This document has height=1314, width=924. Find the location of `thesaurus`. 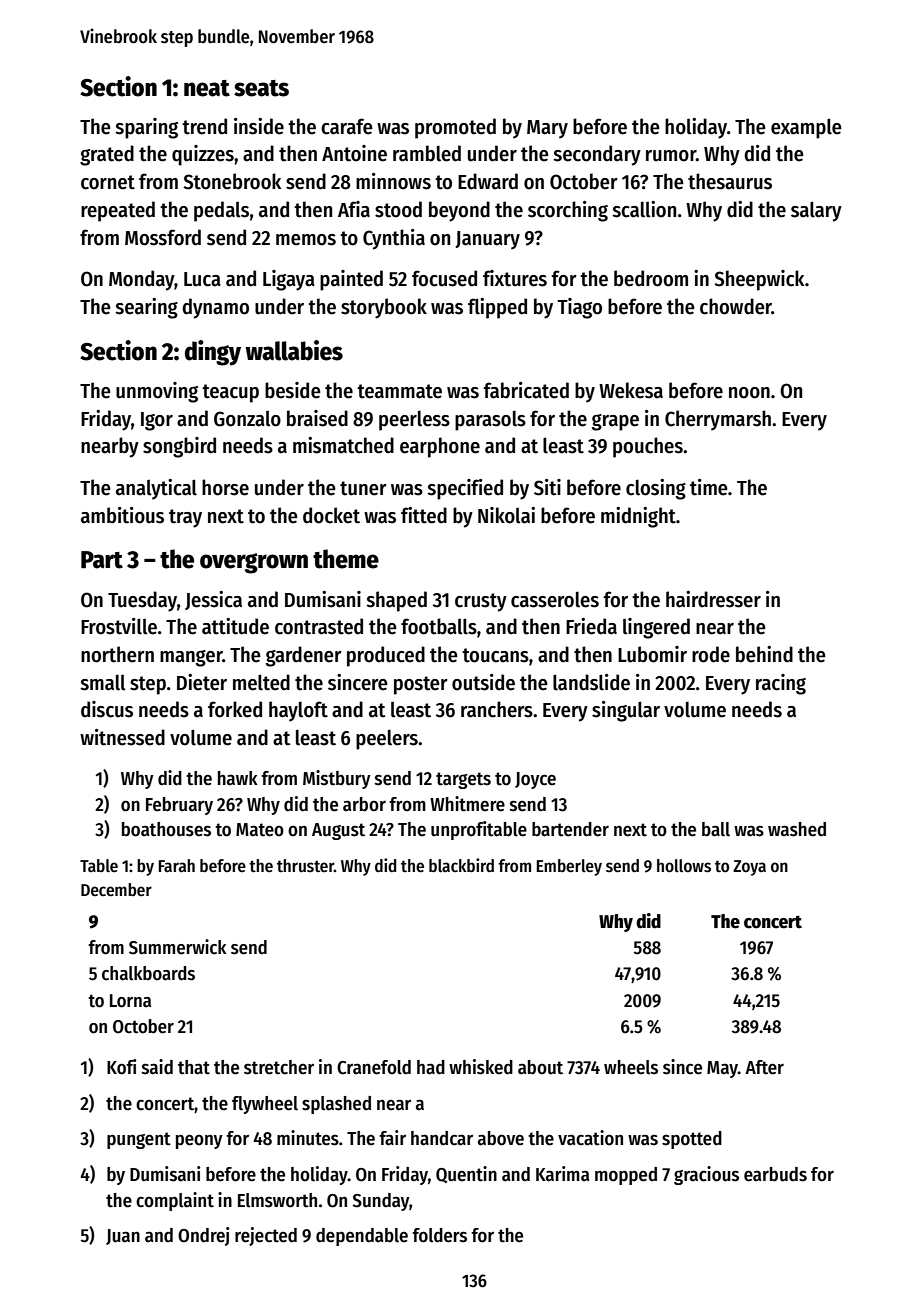

thesaurus is located at coordinates (730, 181).
